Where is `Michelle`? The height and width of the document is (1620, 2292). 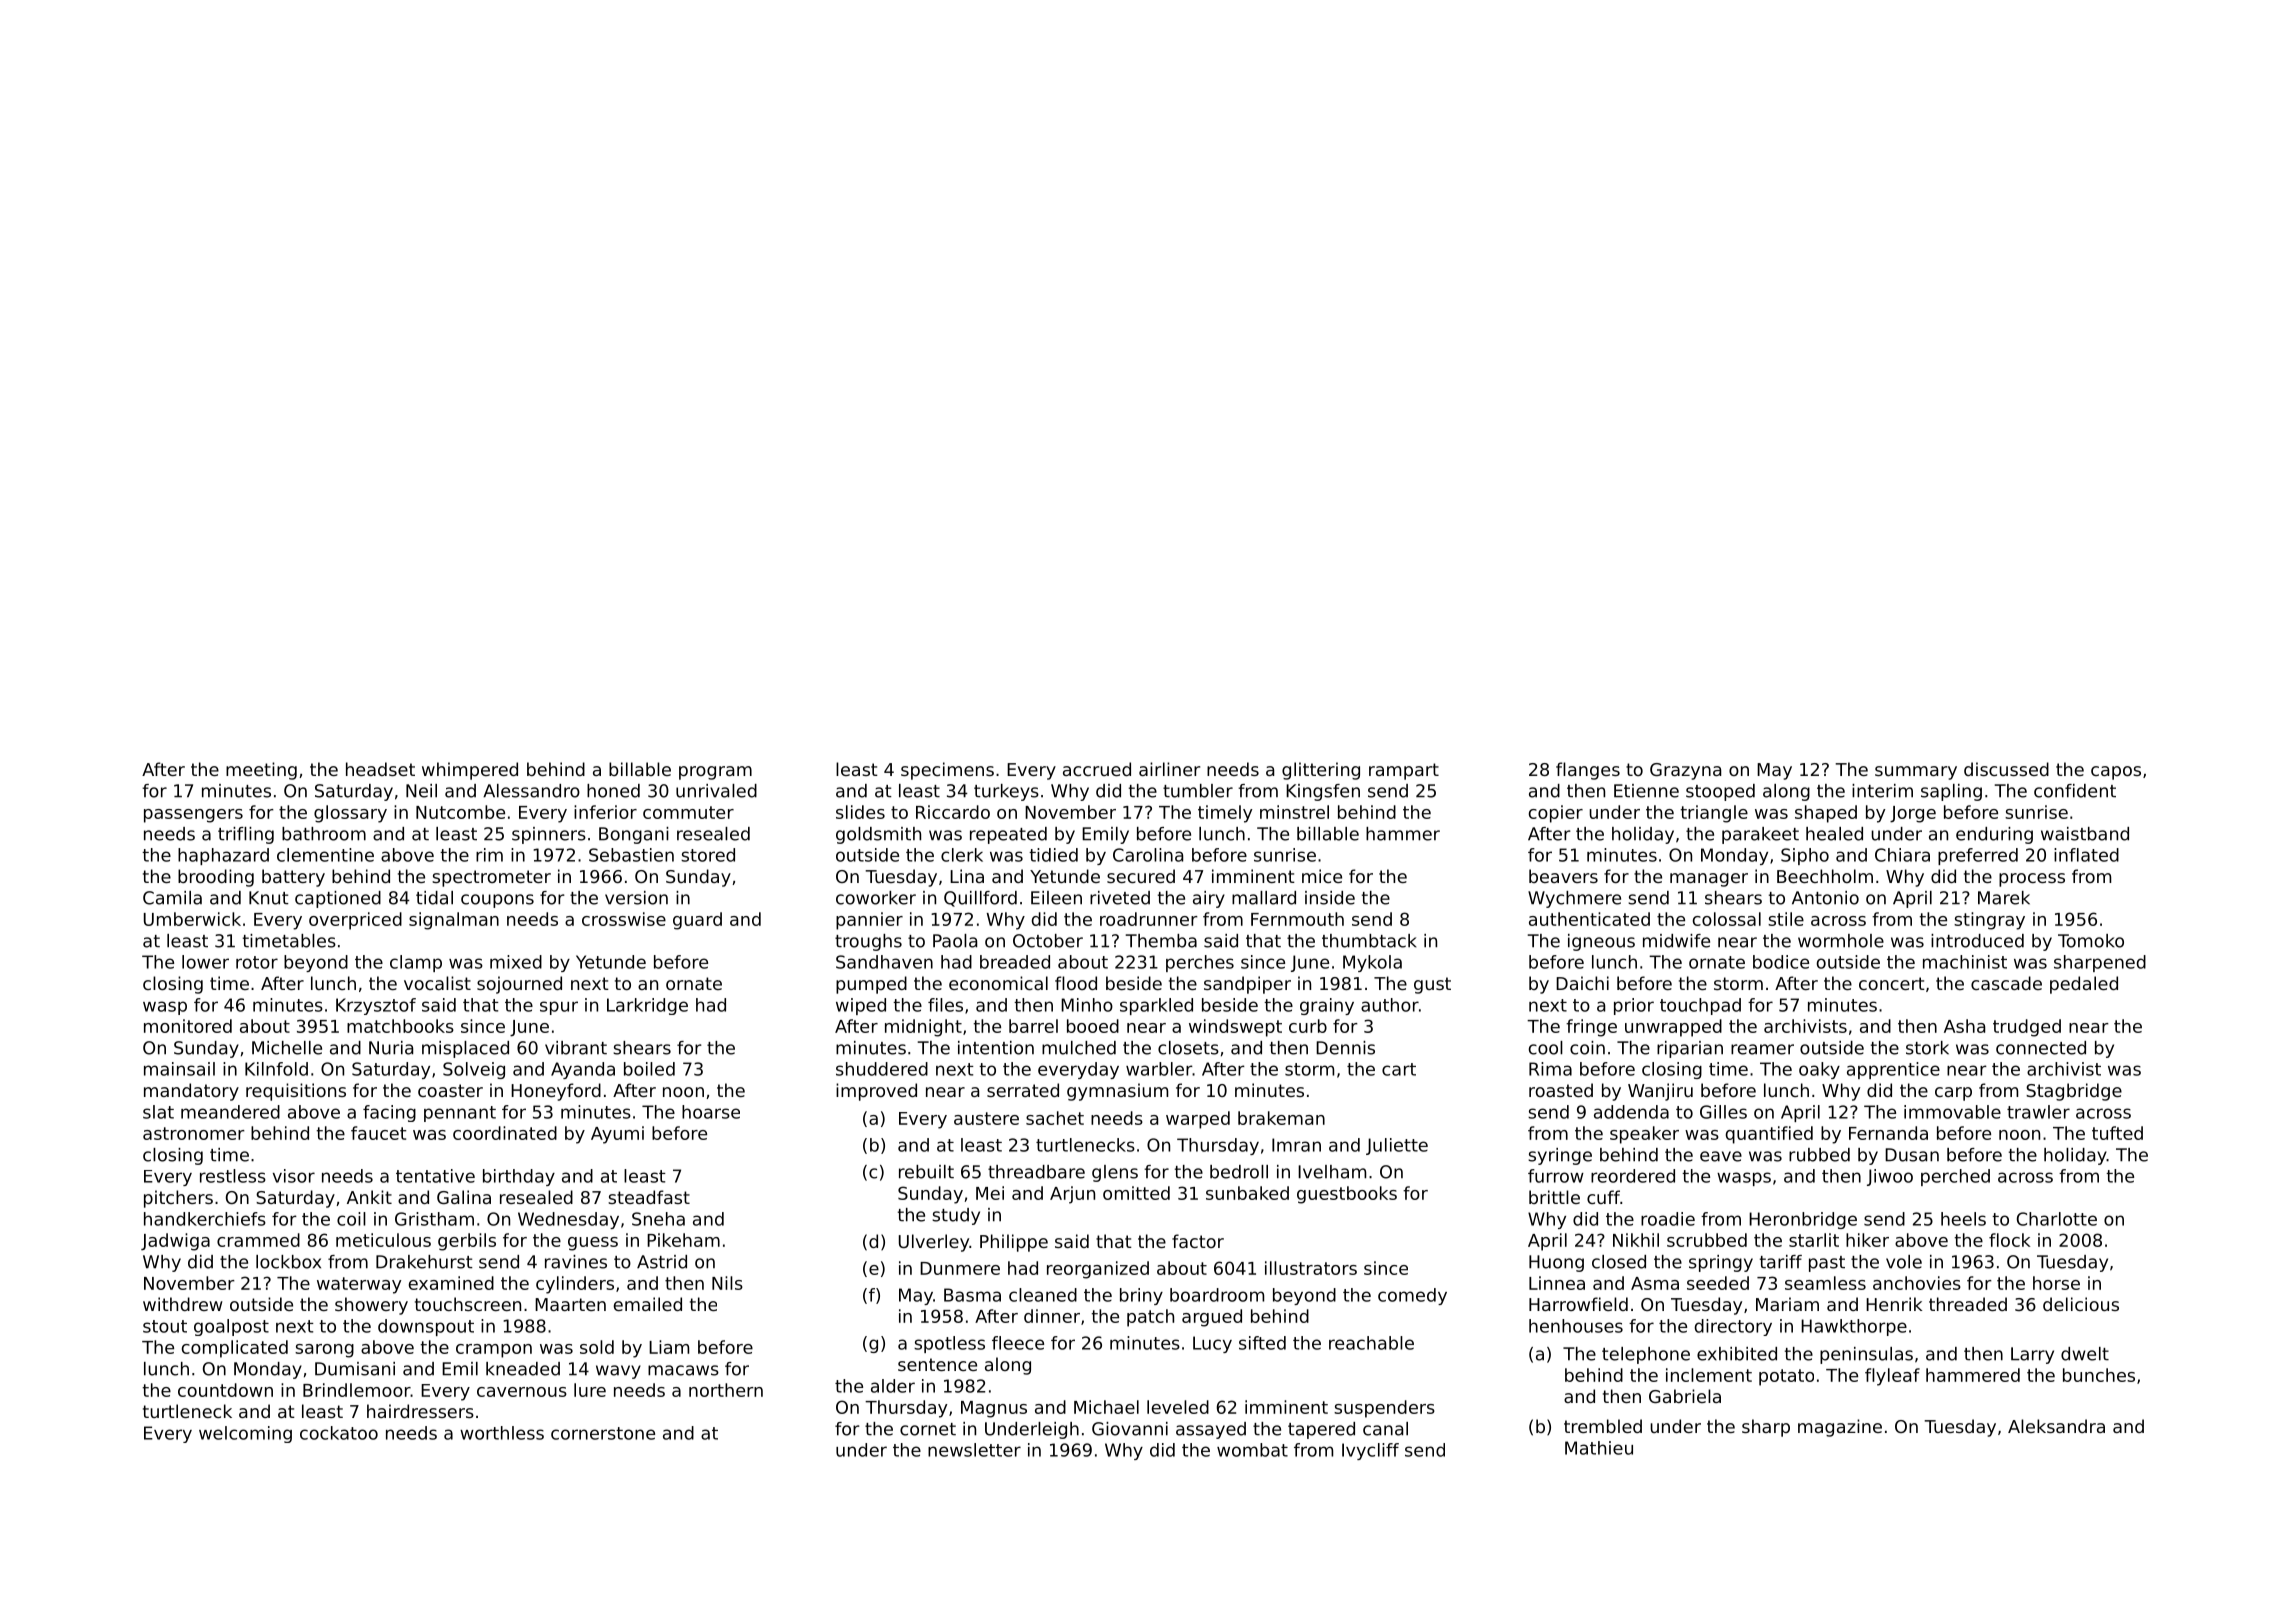
Michelle is located at coordinates (287, 1048).
